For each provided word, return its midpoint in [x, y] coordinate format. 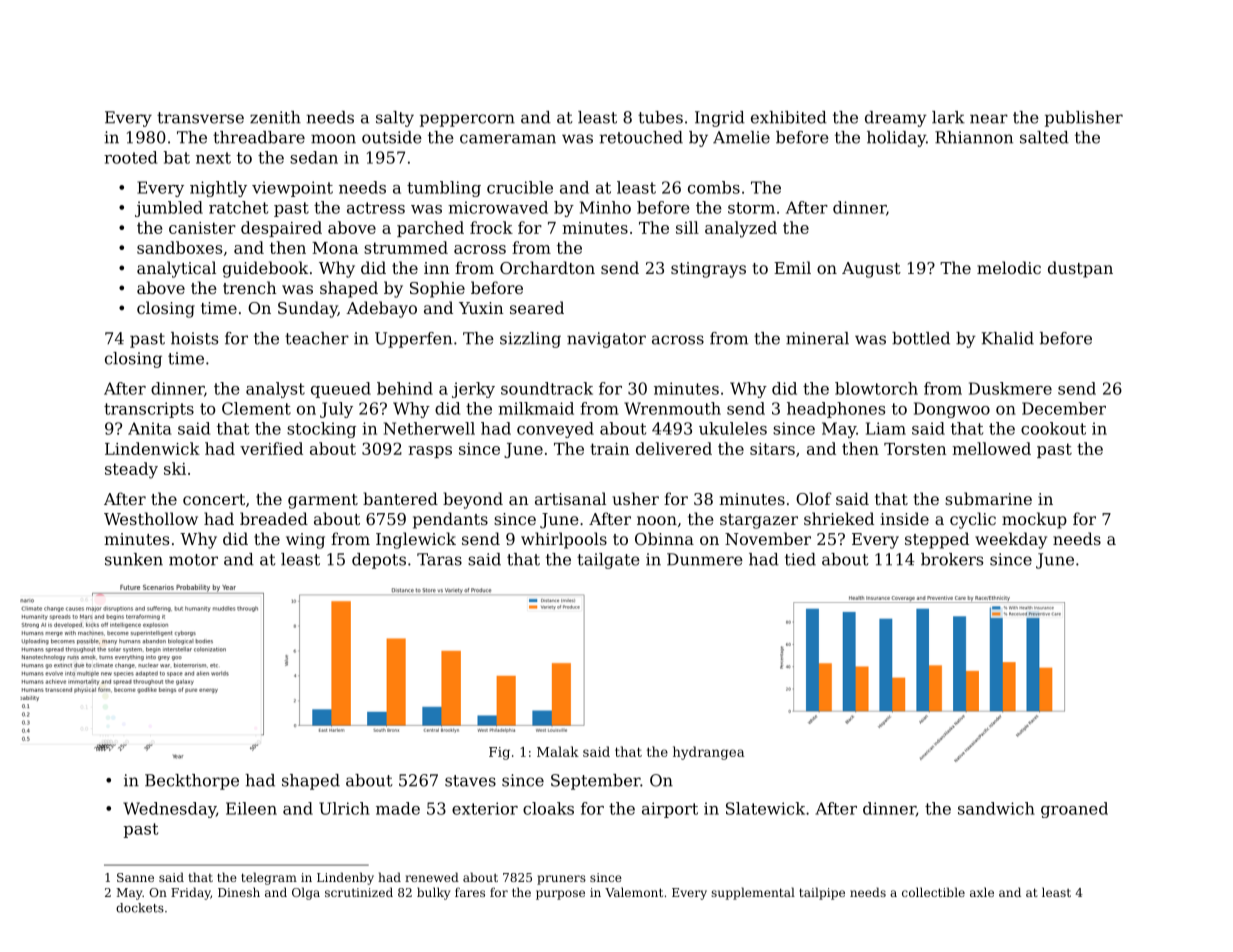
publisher [1084, 119]
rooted [130, 157]
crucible [520, 187]
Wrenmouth [672, 408]
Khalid [1008, 338]
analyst [275, 390]
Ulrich [344, 808]
